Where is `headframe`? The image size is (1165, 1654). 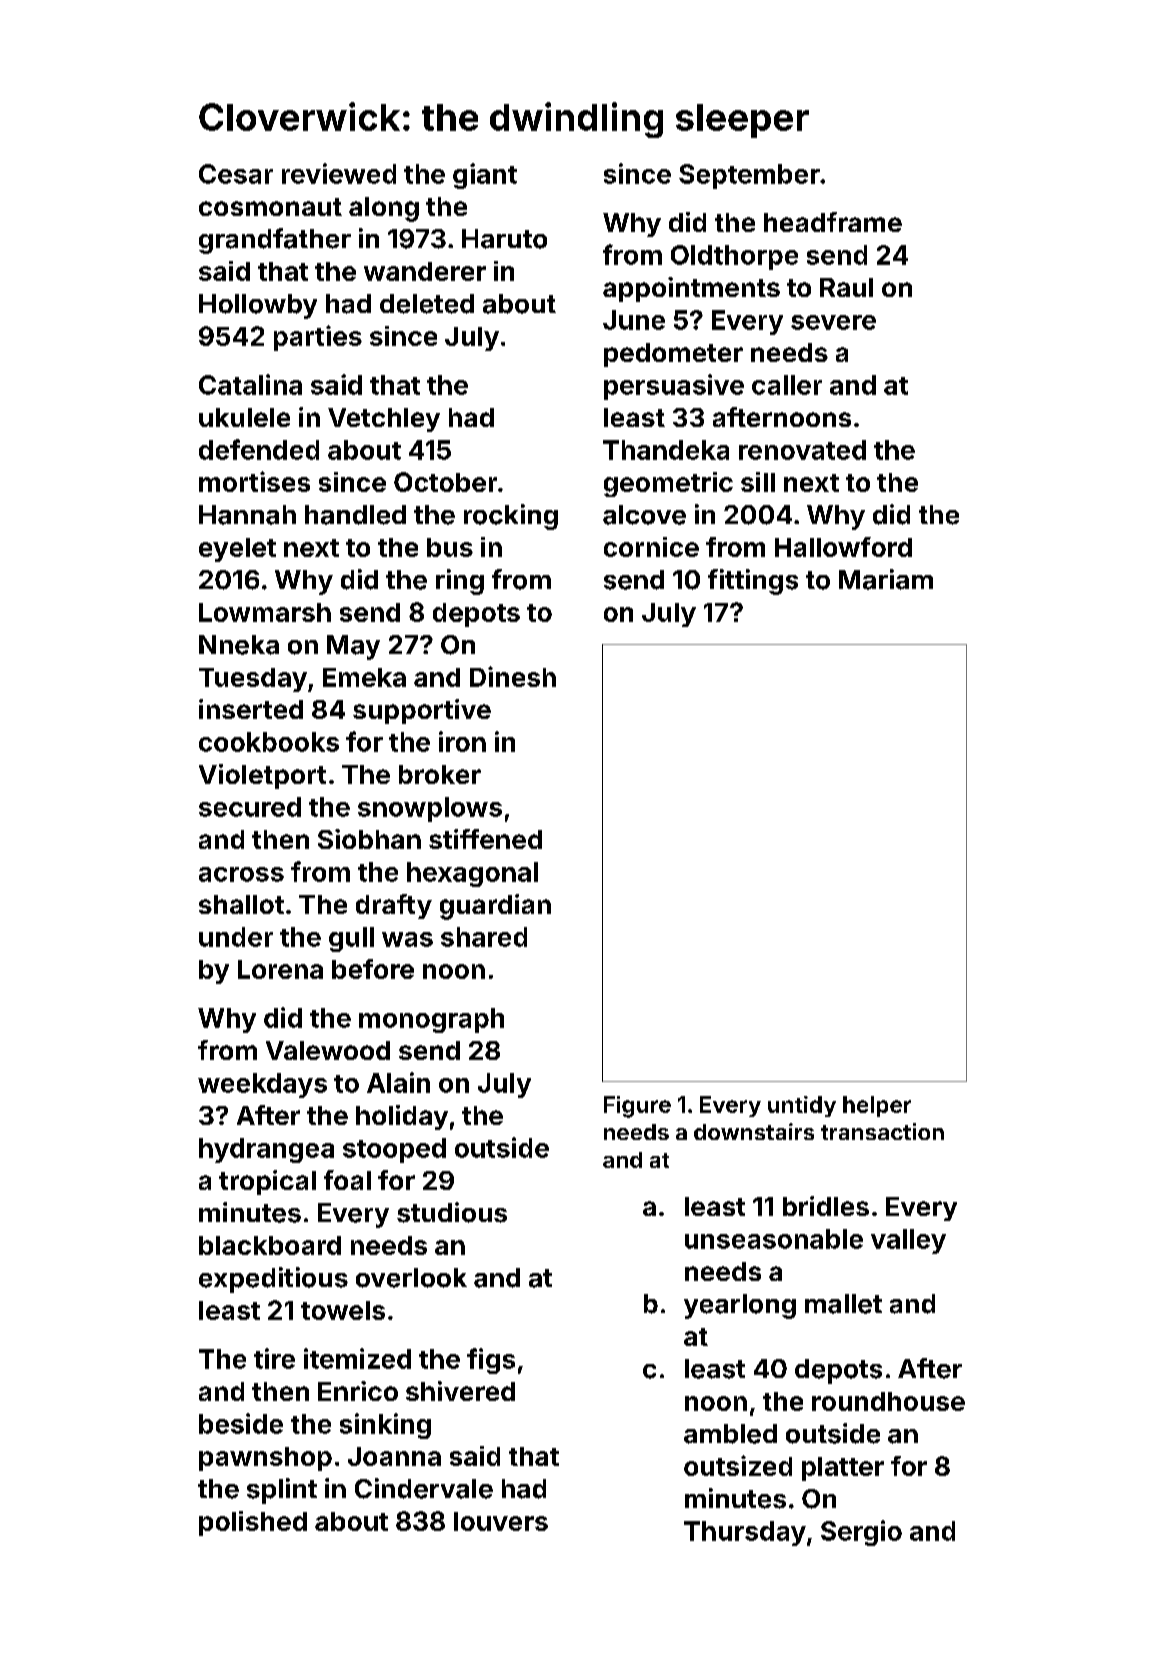
headframe is located at coordinates (833, 222).
